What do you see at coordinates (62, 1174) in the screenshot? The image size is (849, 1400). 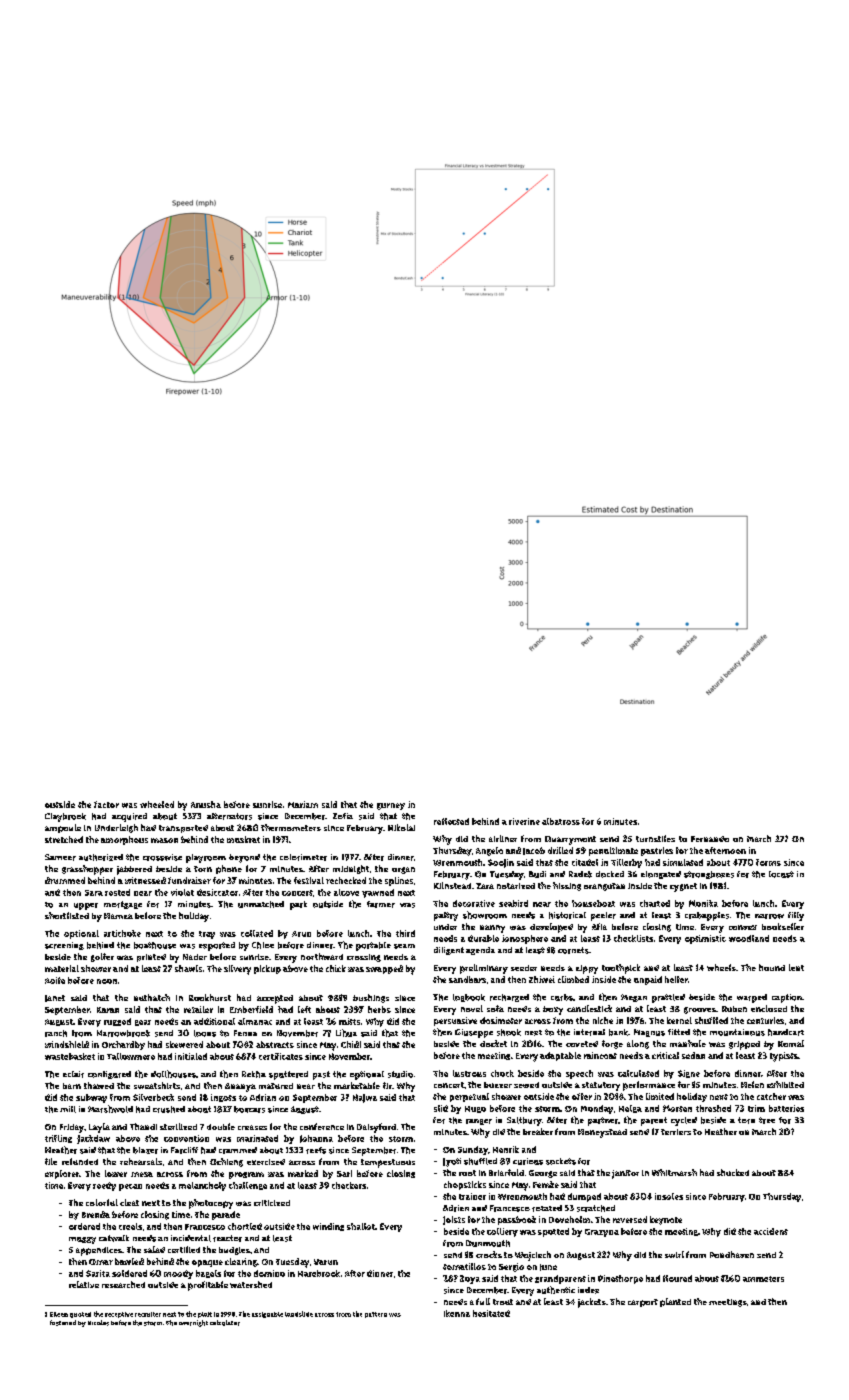 I see `explorer` at bounding box center [62, 1174].
